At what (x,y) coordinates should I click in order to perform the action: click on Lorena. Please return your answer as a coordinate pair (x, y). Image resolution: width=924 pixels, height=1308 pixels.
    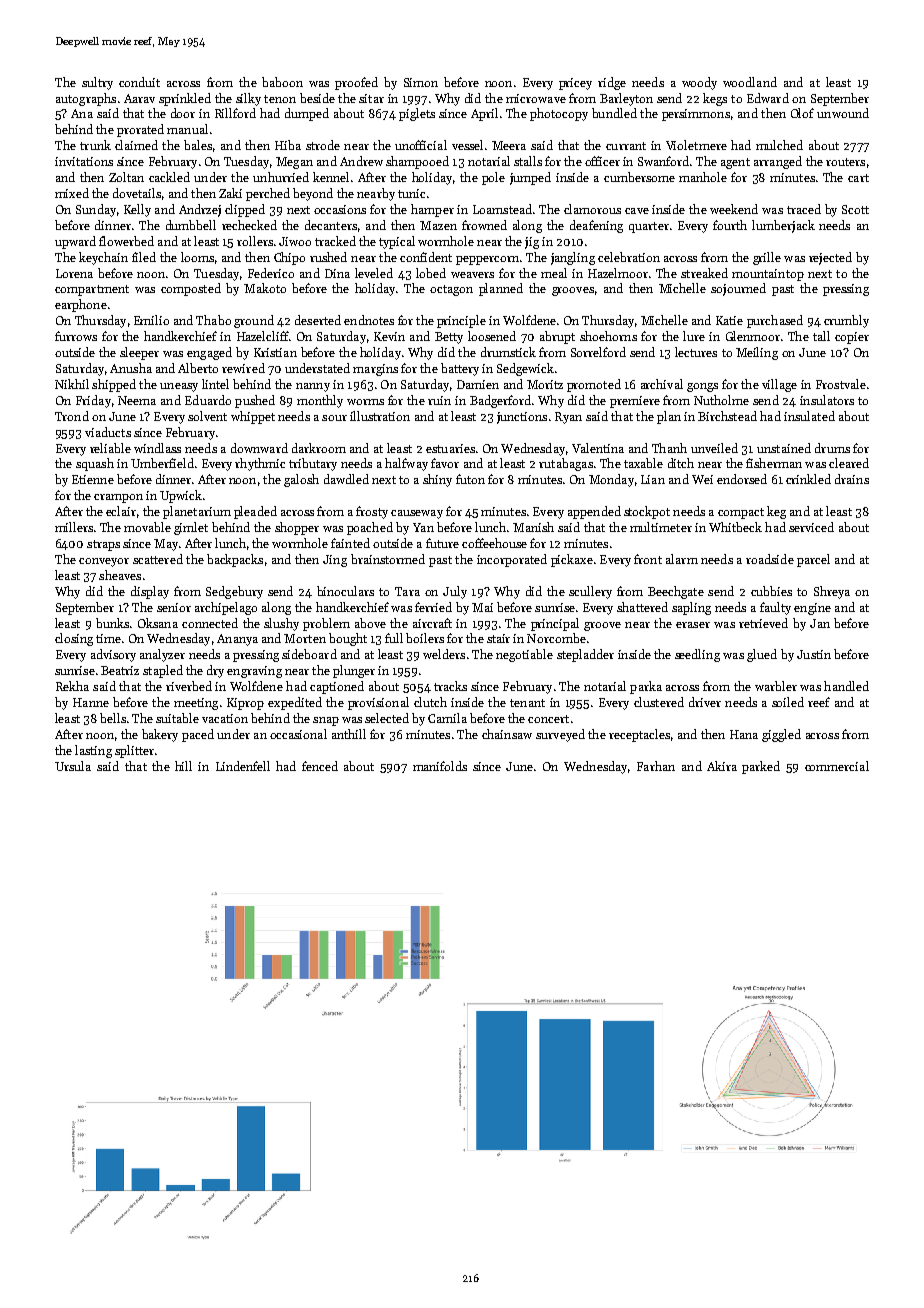
    Looking at the image, I should click on (74, 273).
